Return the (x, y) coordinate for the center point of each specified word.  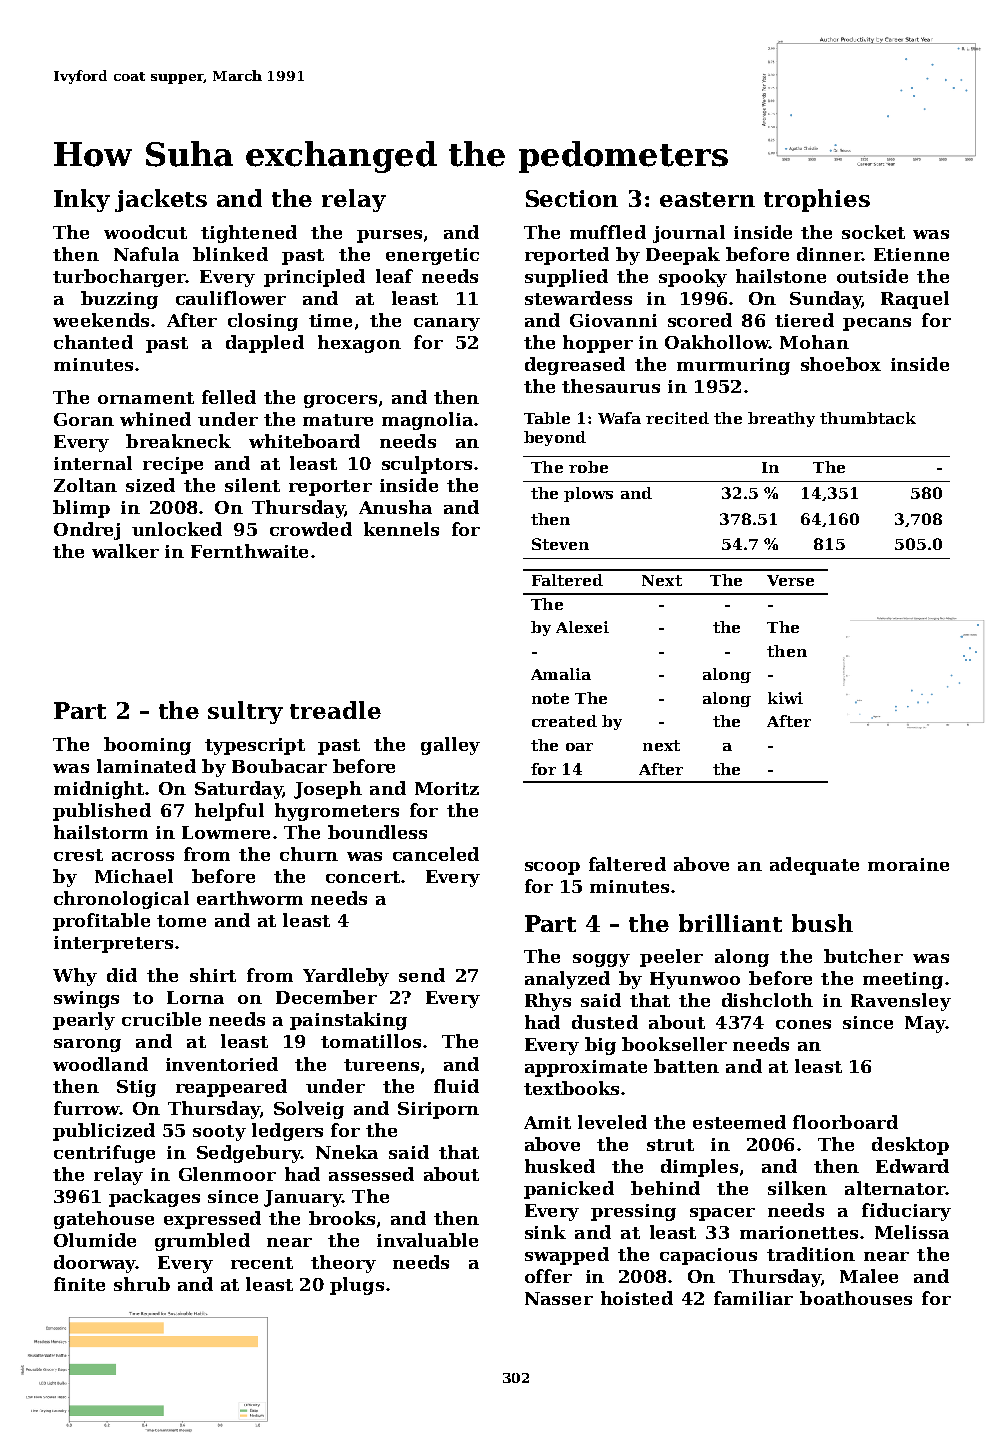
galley (450, 746)
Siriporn (438, 1110)
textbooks (571, 1088)
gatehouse (104, 1220)
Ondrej (87, 531)
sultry (245, 712)
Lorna (195, 997)
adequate (814, 866)
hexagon (359, 344)
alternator (895, 1188)
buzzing (119, 300)
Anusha (395, 507)
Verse (790, 580)
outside (872, 276)
